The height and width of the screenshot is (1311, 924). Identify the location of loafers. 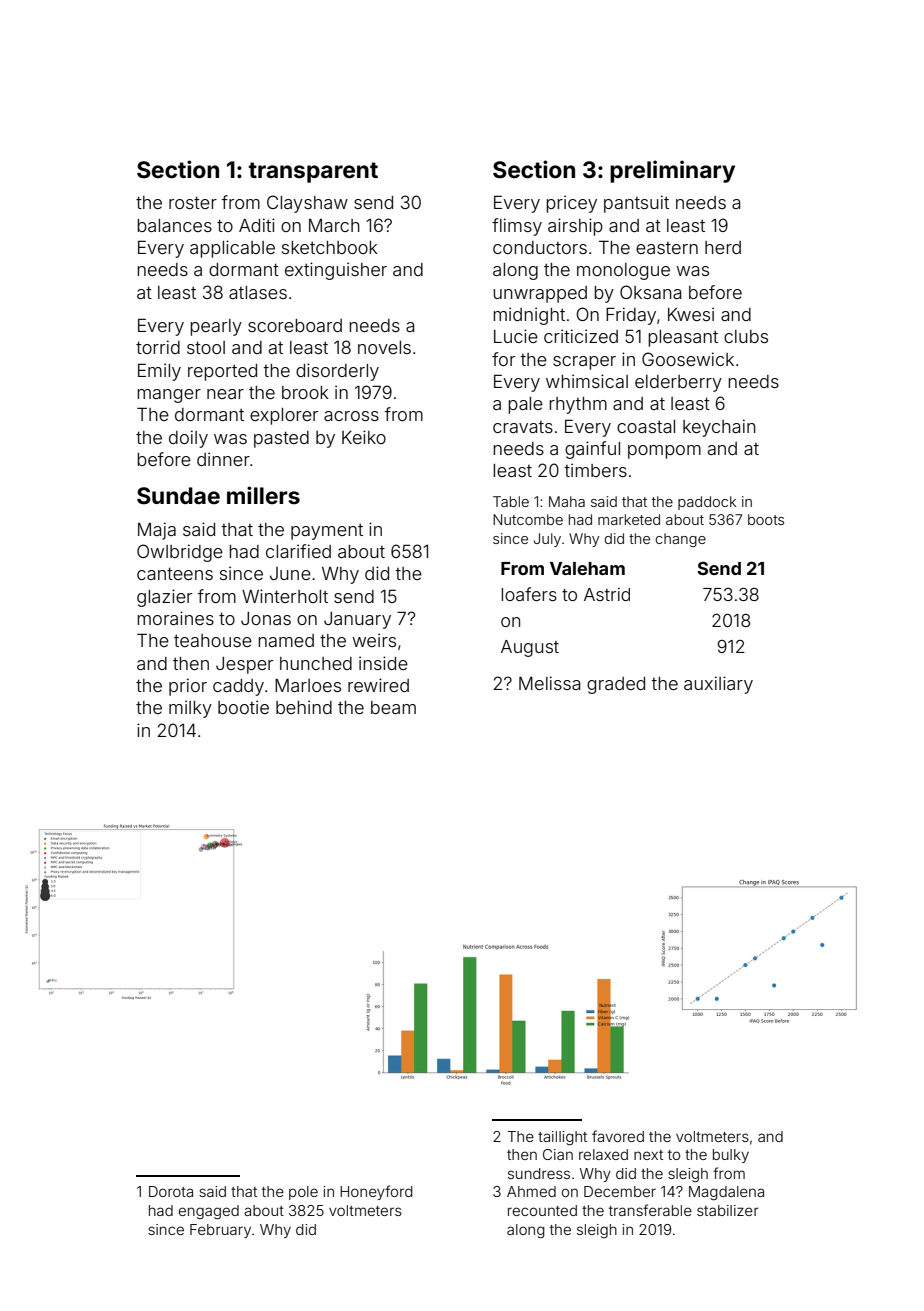
(529, 594).
